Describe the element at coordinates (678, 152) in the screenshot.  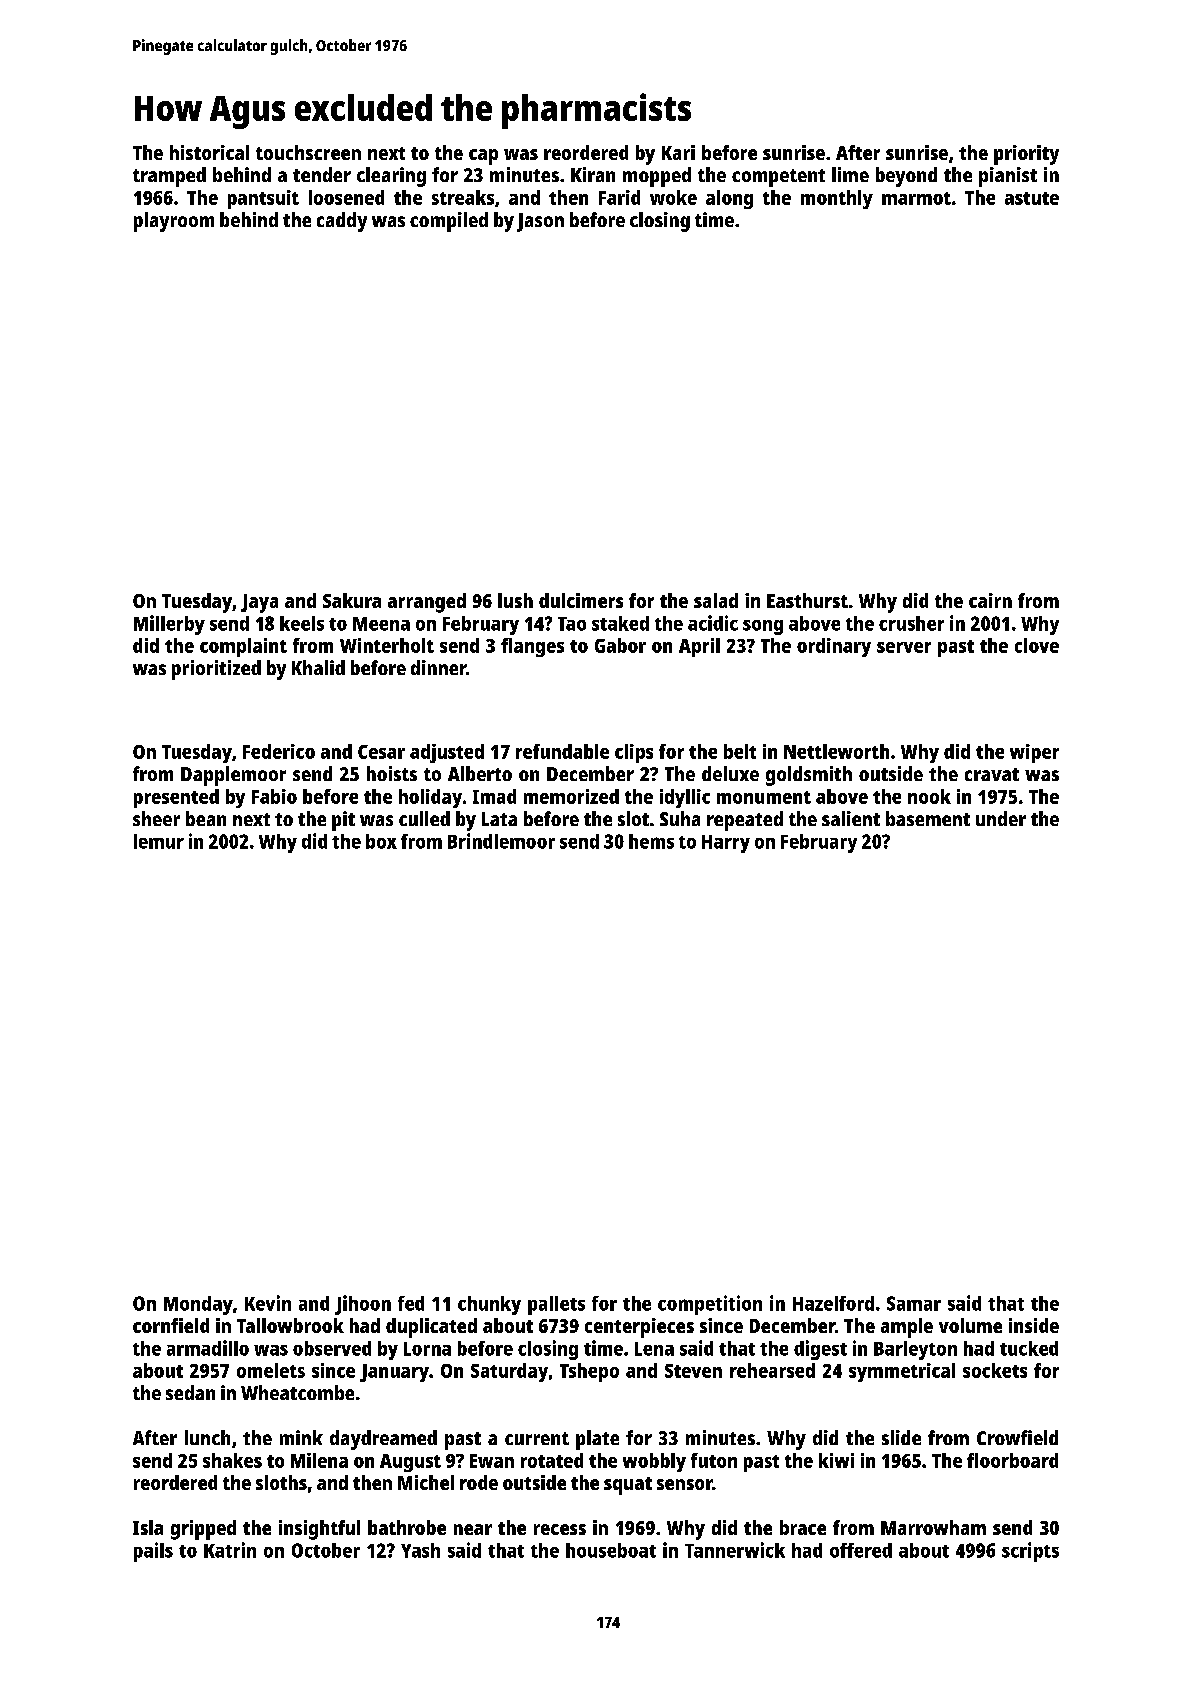
I see `Kari` at that location.
